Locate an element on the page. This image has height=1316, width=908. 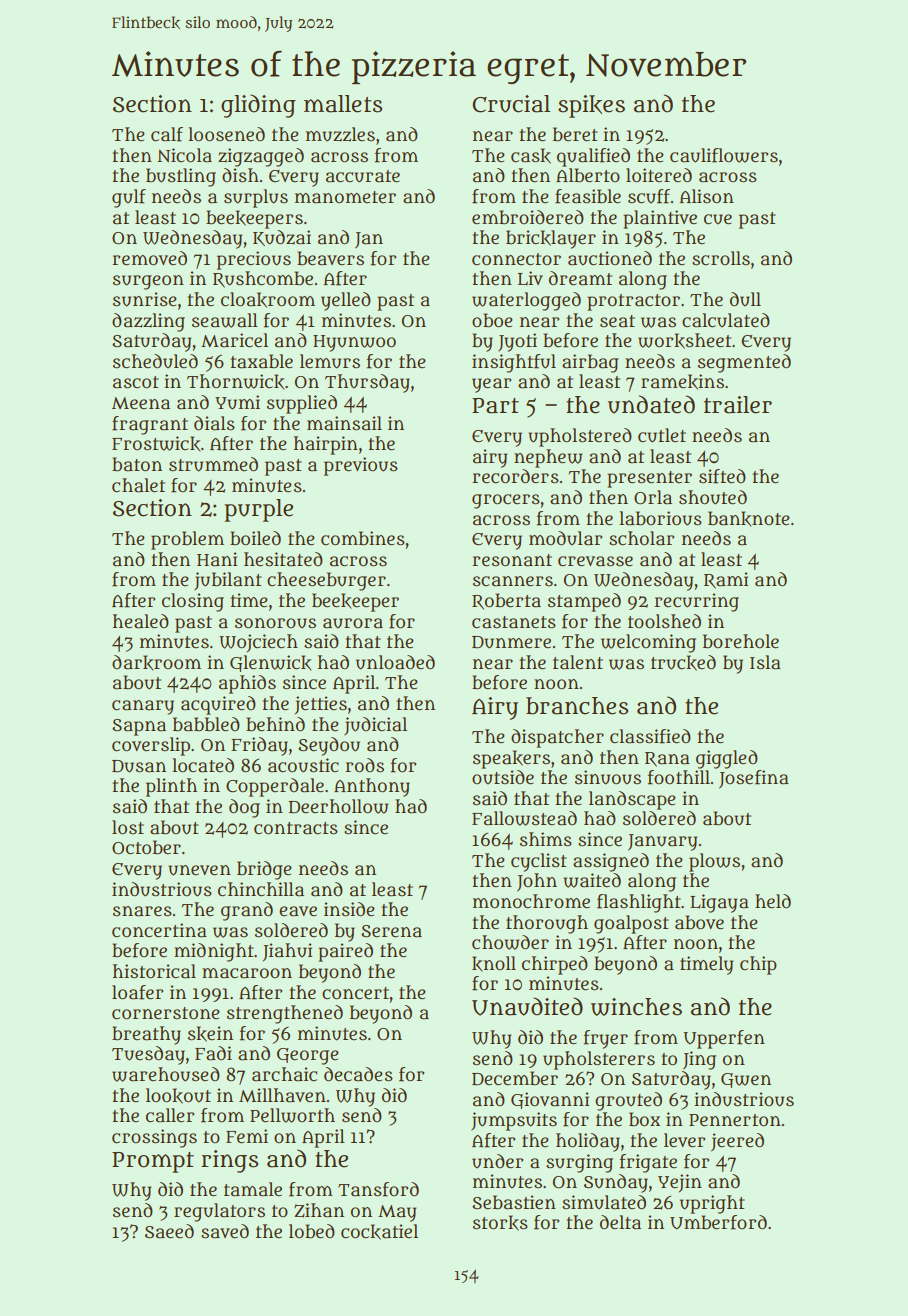
Unaudited is located at coordinates (527, 1006).
